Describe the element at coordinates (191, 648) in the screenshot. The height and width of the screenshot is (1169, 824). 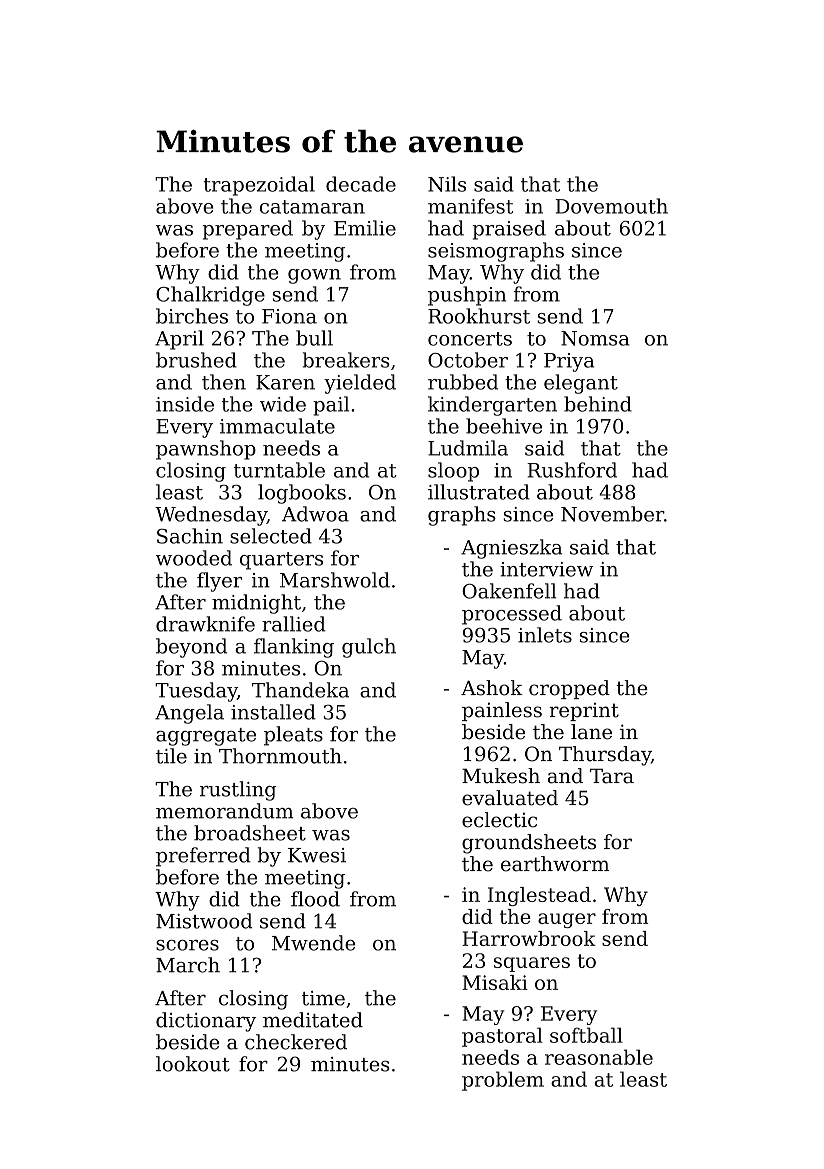
I see `beyond` at that location.
